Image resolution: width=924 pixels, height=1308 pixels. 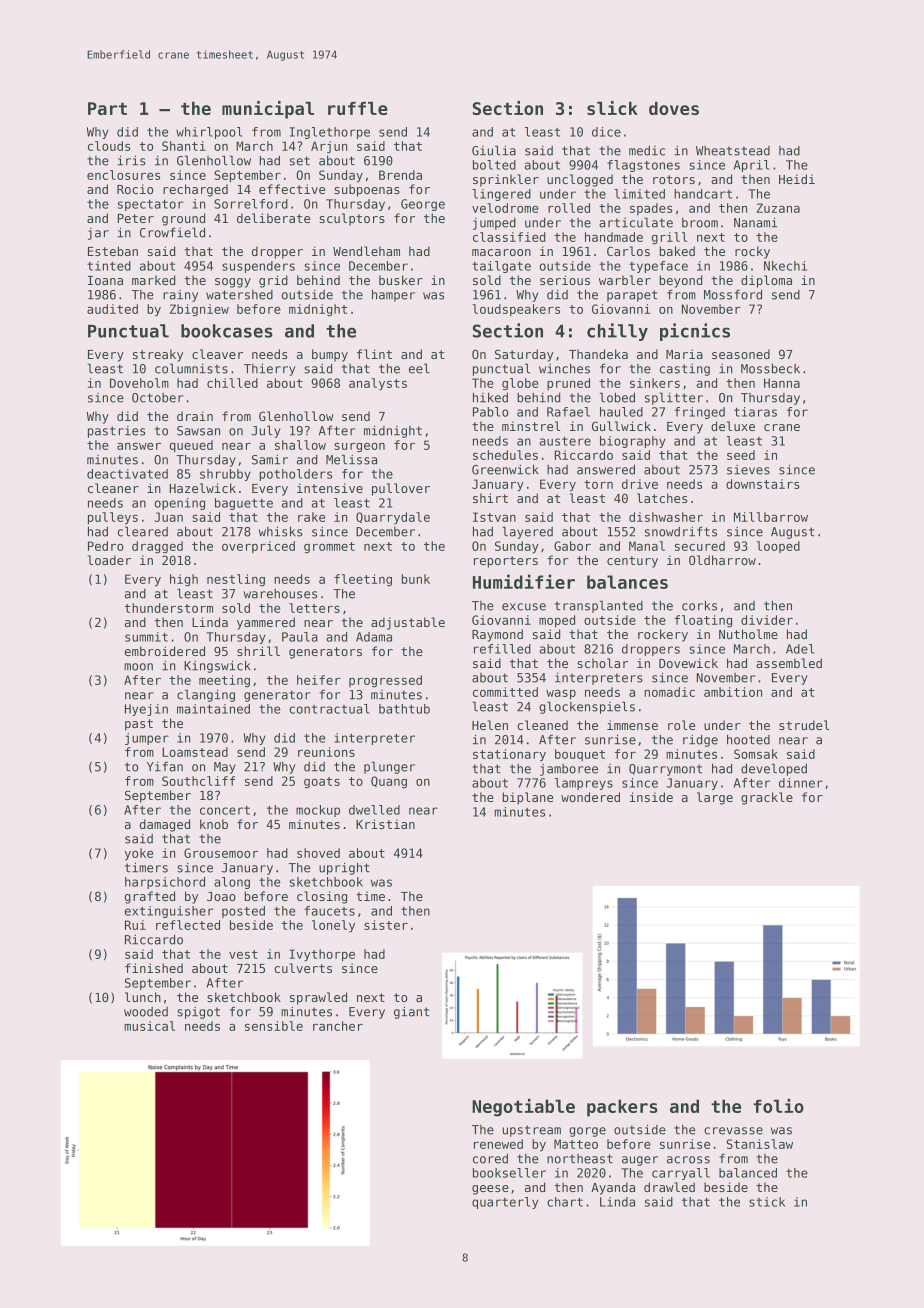 What do you see at coordinates (505, 692) in the page?
I see `committed` at bounding box center [505, 692].
